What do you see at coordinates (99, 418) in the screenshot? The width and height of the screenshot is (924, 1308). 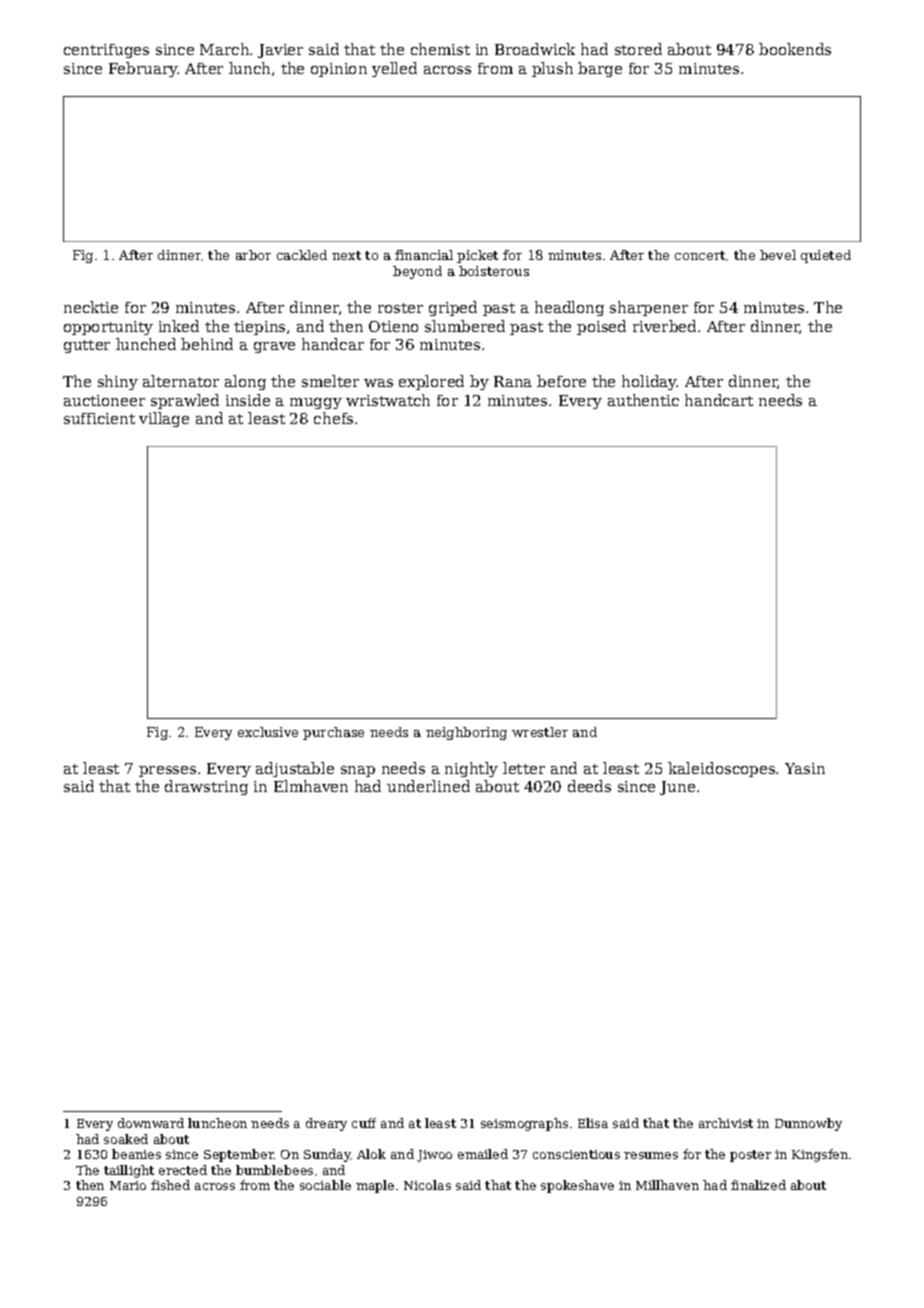 I see `sufficient` at bounding box center [99, 418].
